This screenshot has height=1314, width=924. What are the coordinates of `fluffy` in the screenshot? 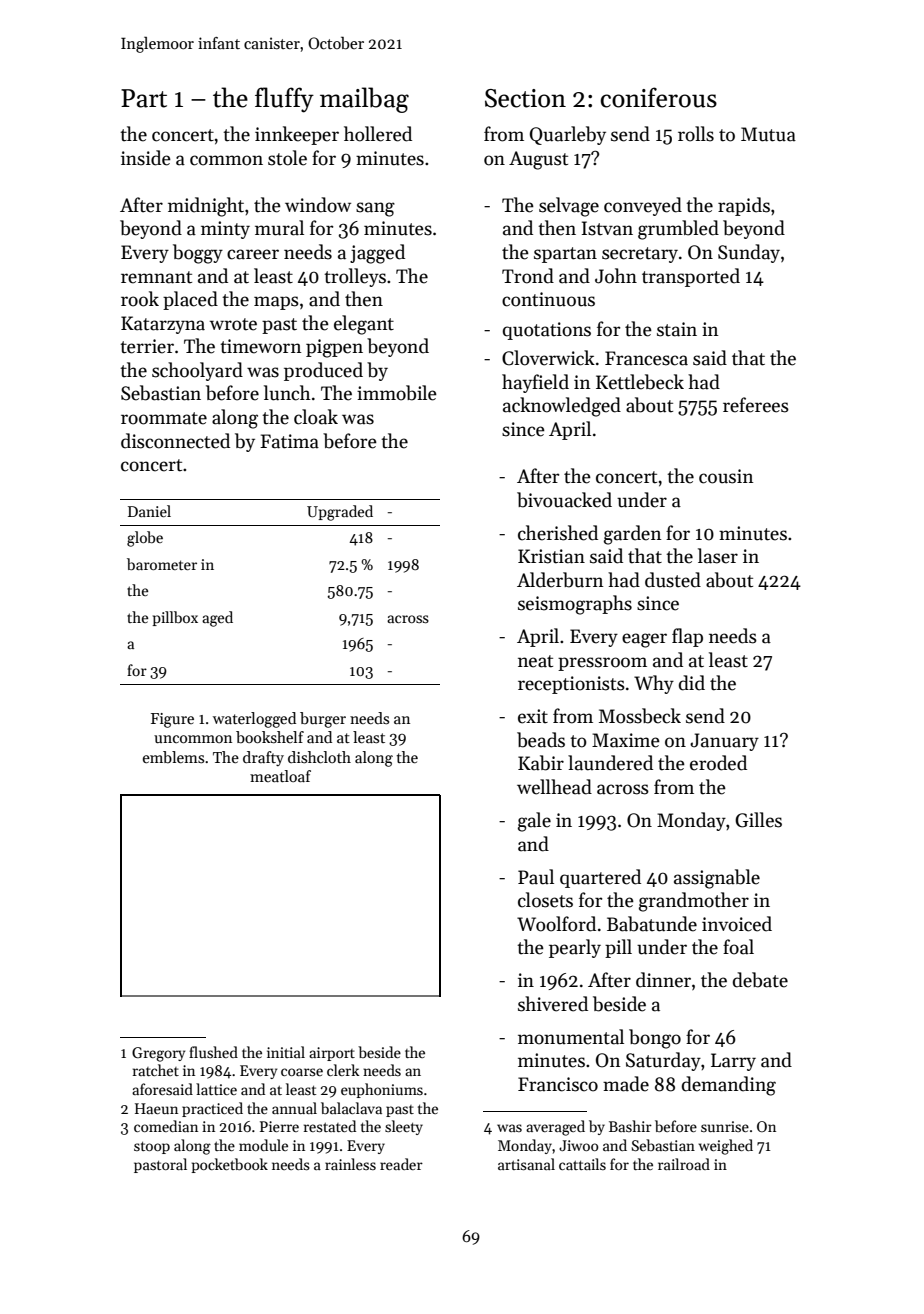 It's located at (284, 100).
